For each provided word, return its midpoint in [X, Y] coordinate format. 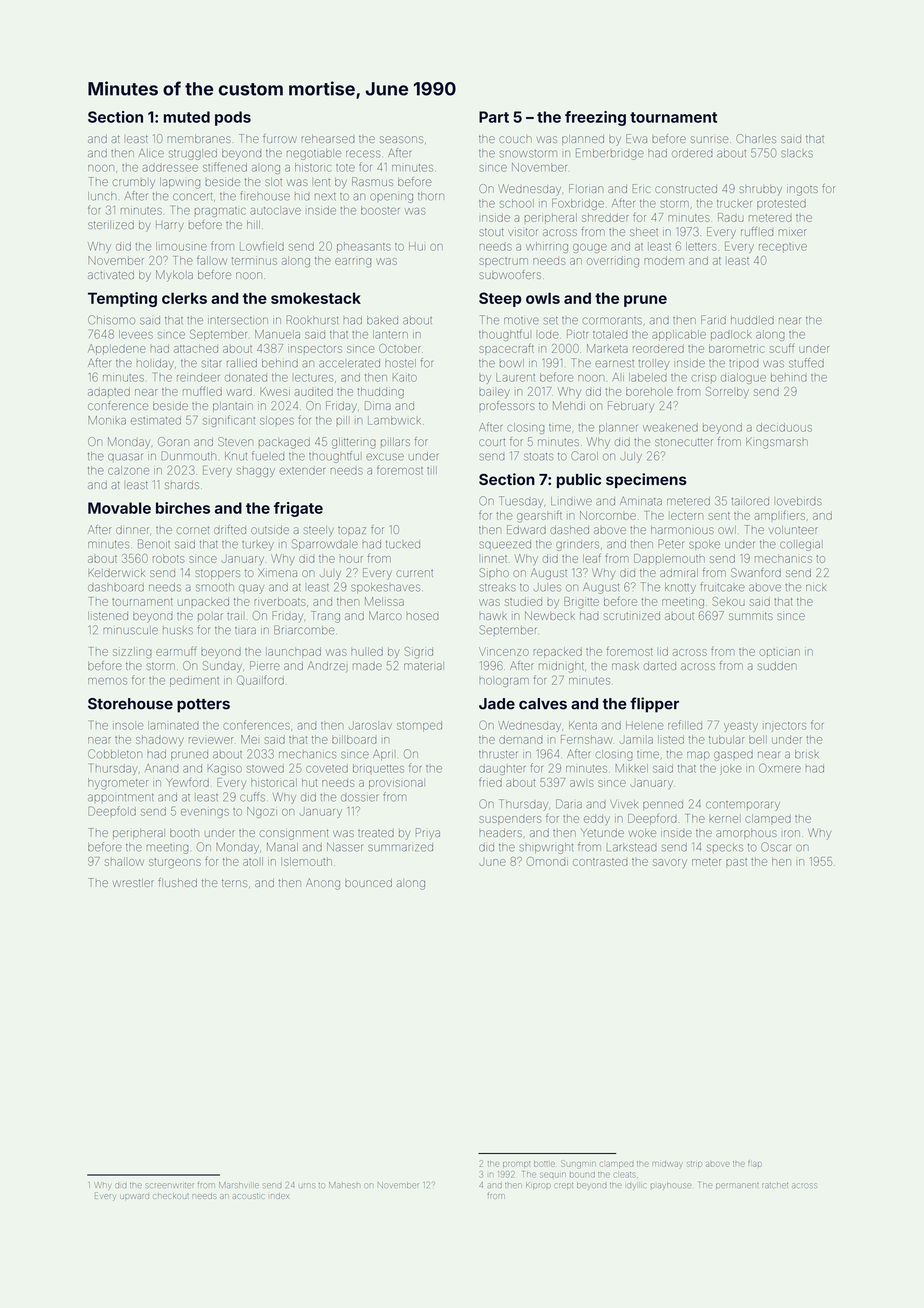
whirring [547, 247]
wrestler [133, 883]
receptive [783, 247]
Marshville [239, 1185]
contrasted [600, 862]
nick [816, 587]
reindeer [198, 377]
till [432, 470]
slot [273, 182]
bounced [368, 883]
